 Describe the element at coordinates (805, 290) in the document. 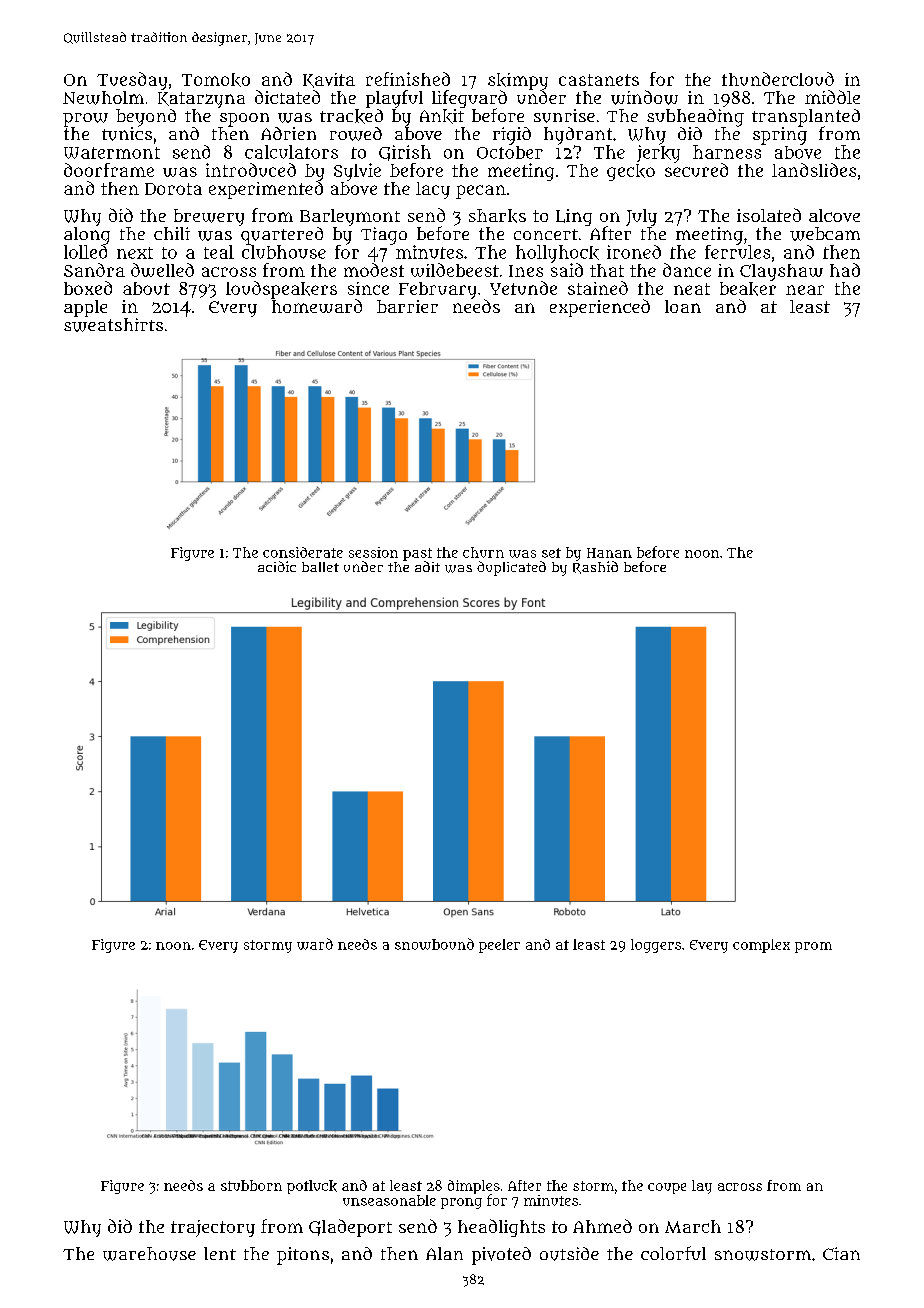

I see `near` at that location.
